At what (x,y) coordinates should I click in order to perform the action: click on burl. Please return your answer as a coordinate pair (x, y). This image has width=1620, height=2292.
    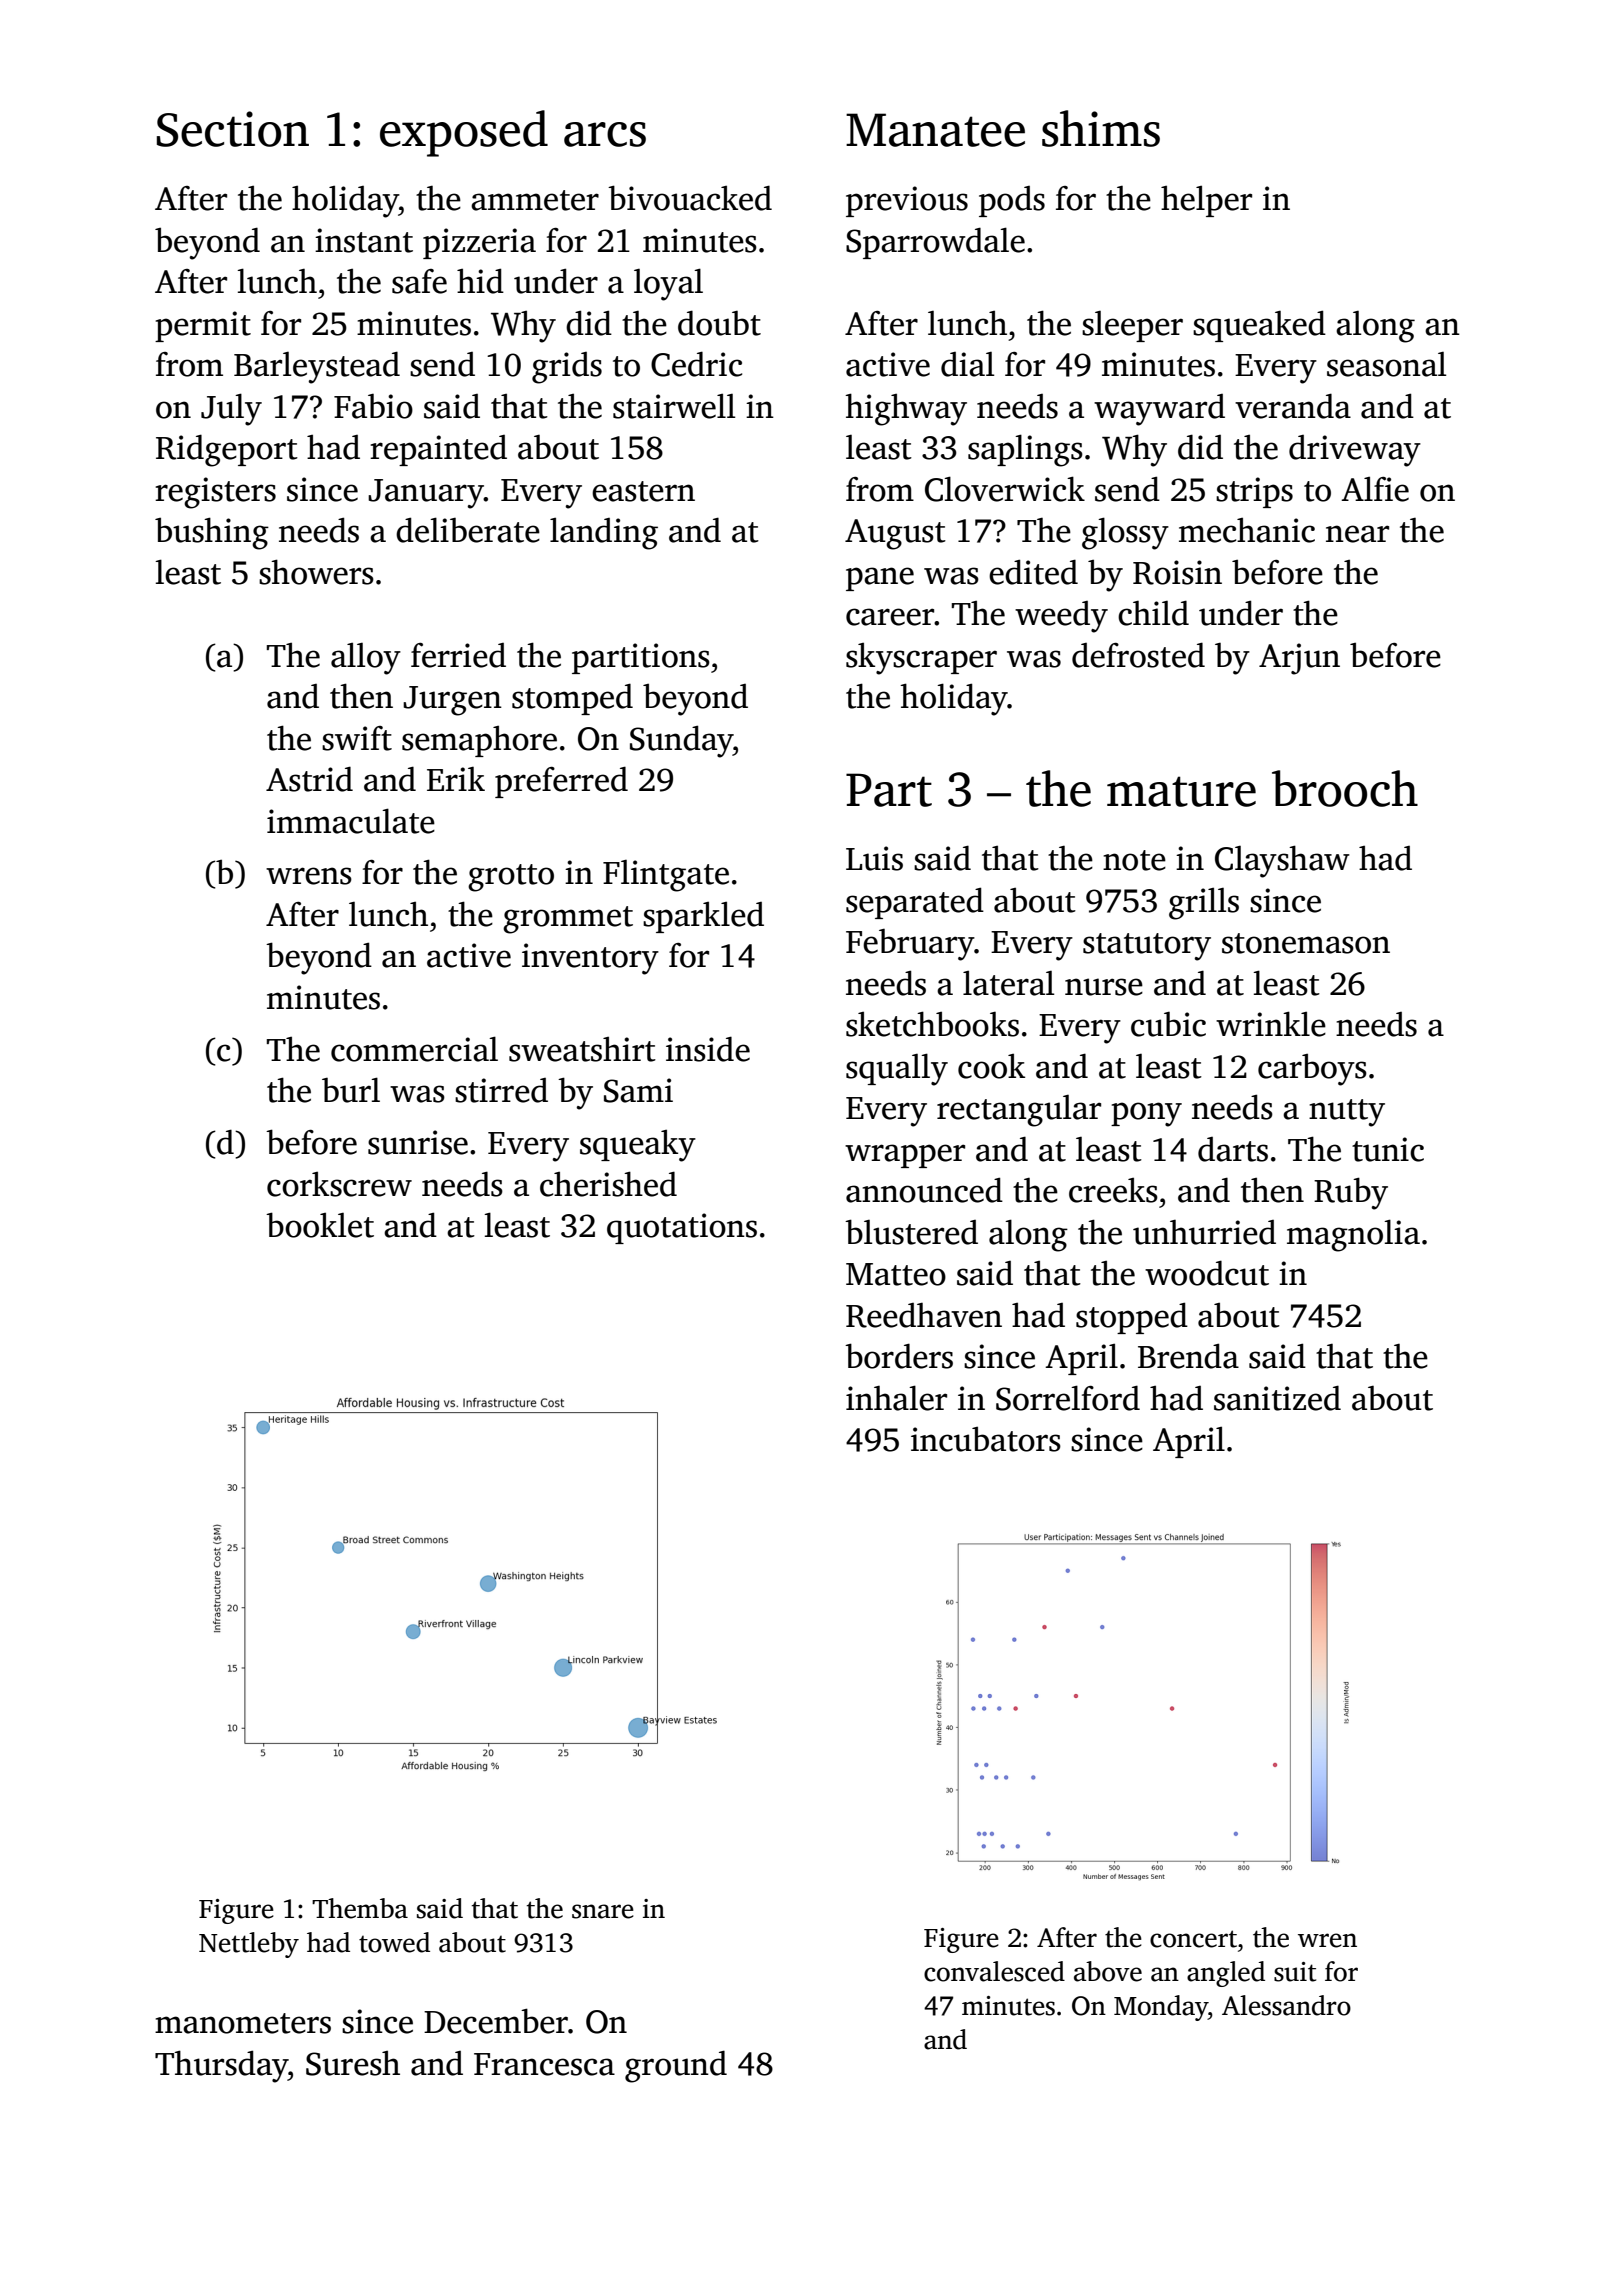
    Looking at the image, I should click on (351, 1090).
